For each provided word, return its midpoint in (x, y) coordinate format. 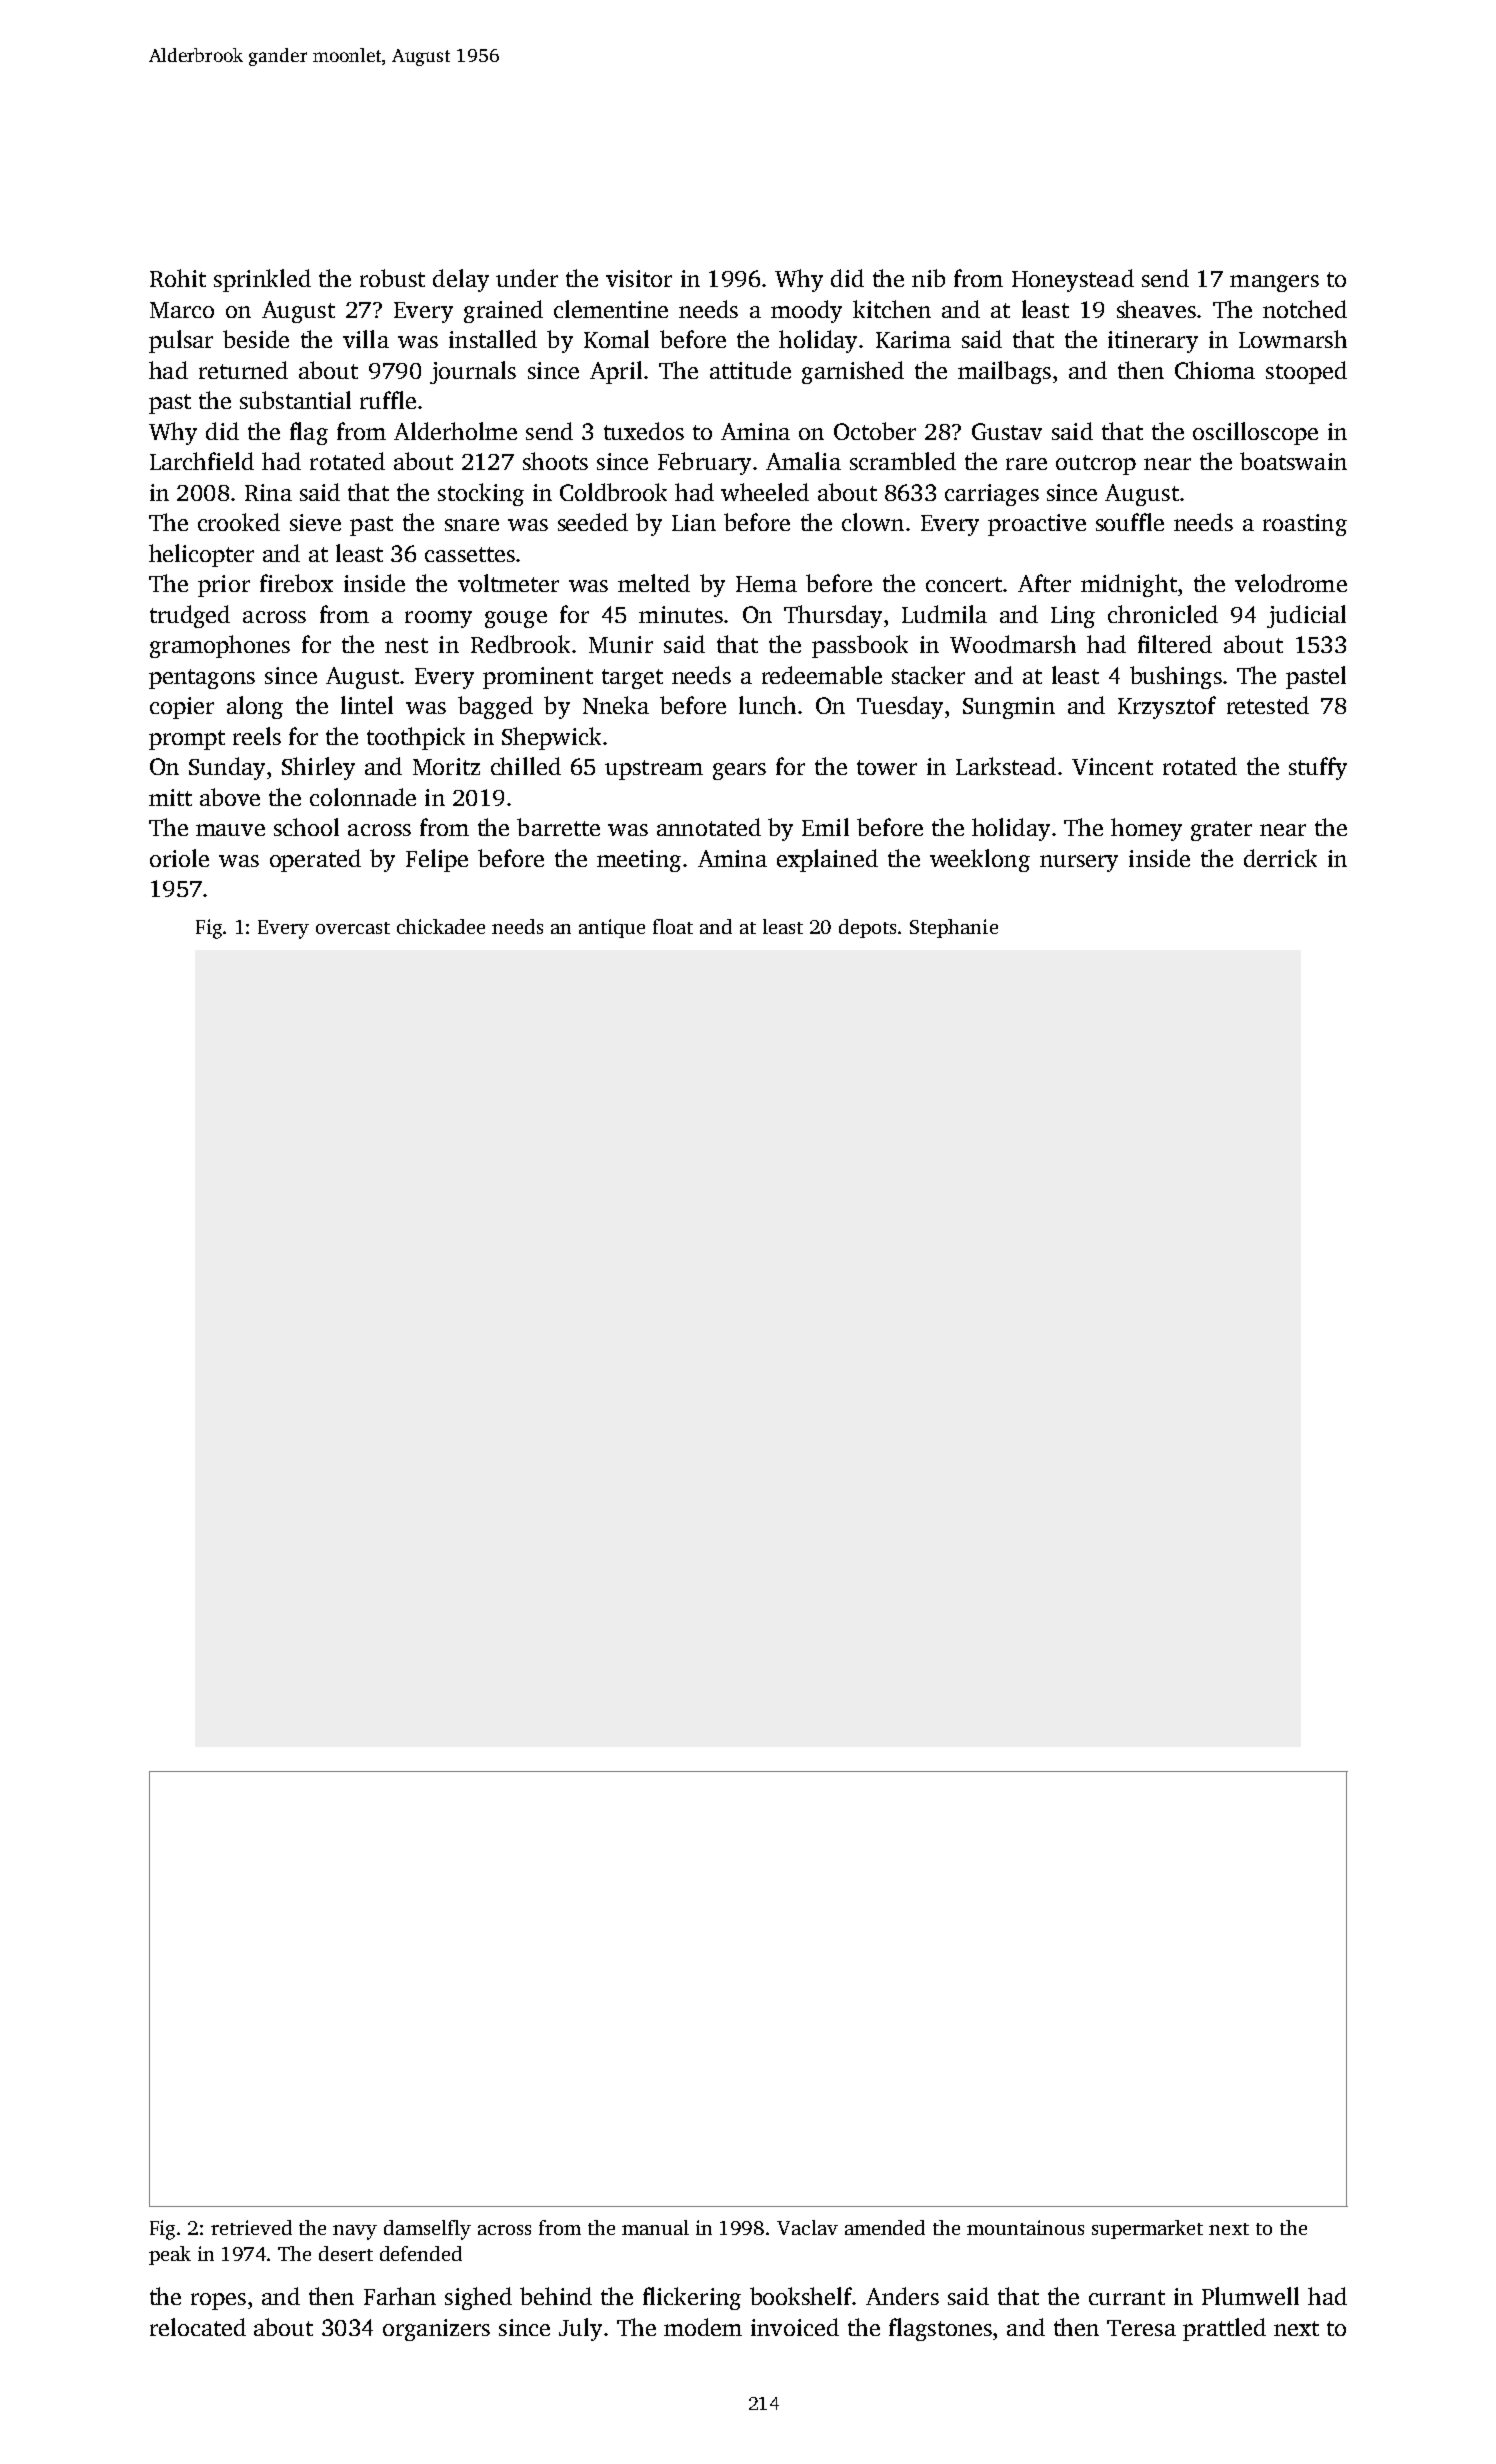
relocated (198, 2327)
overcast (353, 928)
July (580, 2329)
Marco (182, 310)
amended (885, 2227)
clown (873, 522)
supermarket (1147, 2229)
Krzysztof (1167, 707)
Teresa (1141, 2328)
